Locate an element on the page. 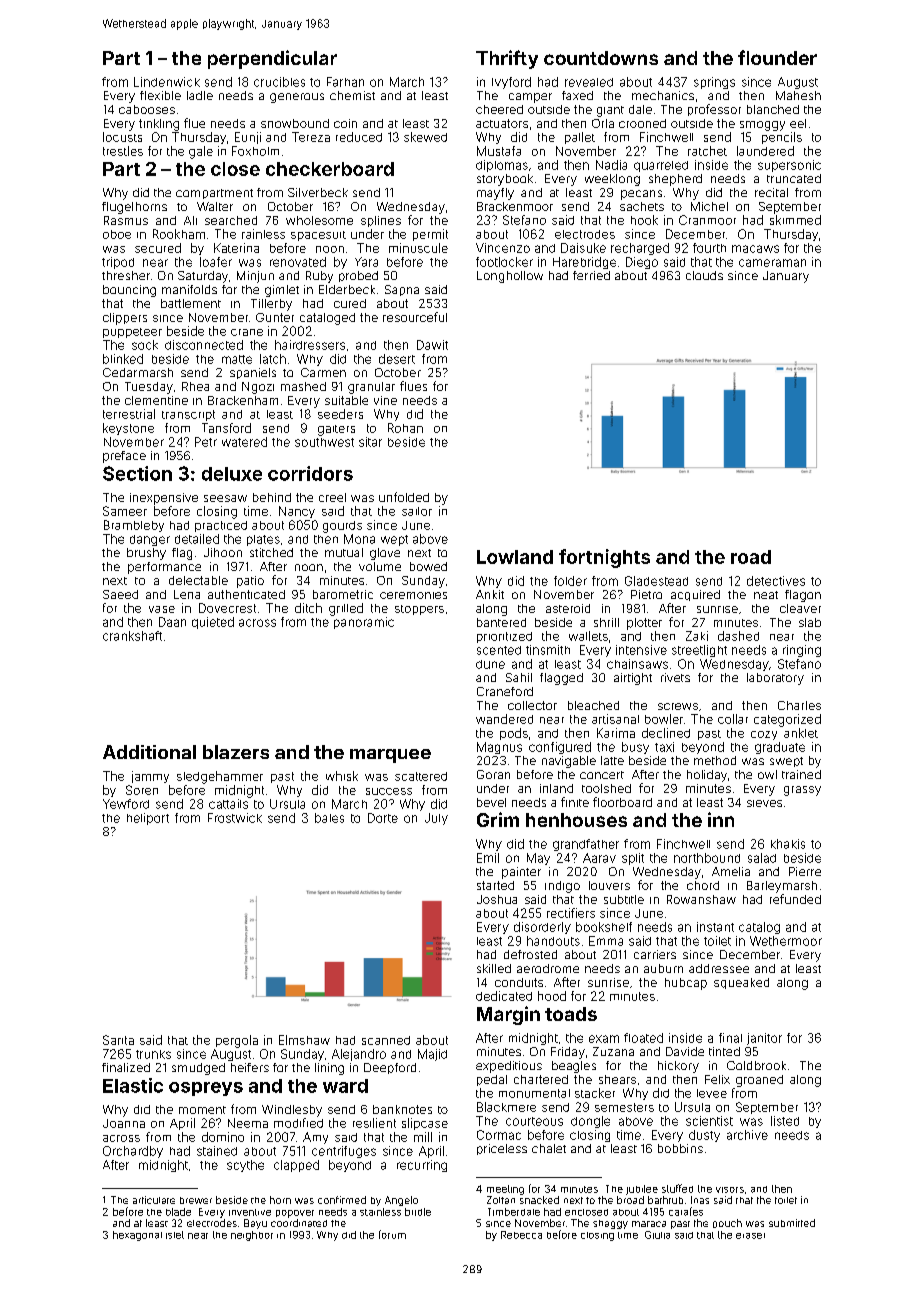  Lindenwick is located at coordinates (167, 82).
